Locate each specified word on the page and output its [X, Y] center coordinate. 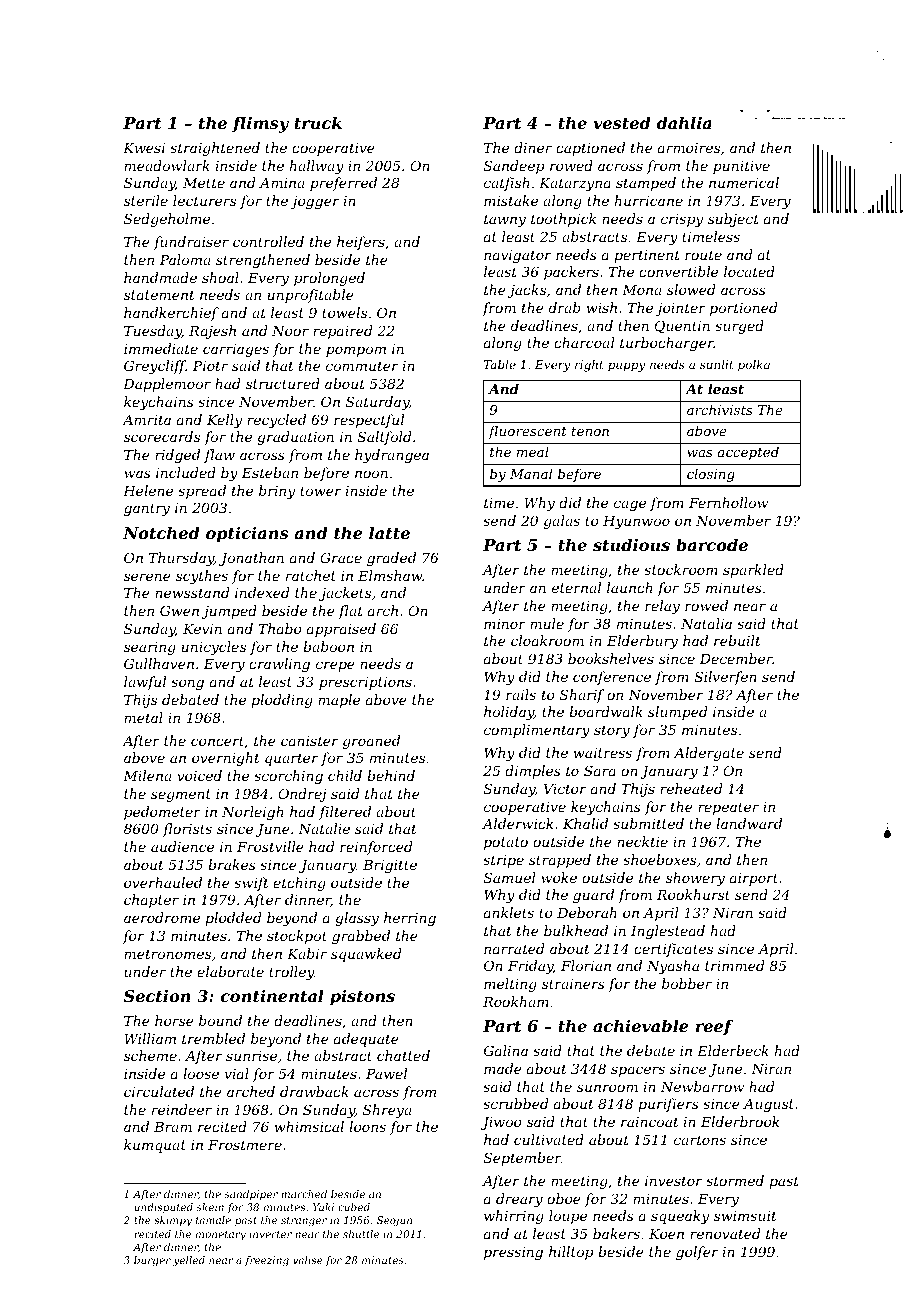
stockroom [681, 569]
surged [739, 327]
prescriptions [365, 683]
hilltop [571, 1253]
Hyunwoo [636, 522]
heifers [361, 243]
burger [152, 1261]
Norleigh [253, 813]
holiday [509, 713]
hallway [317, 167]
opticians [247, 535]
